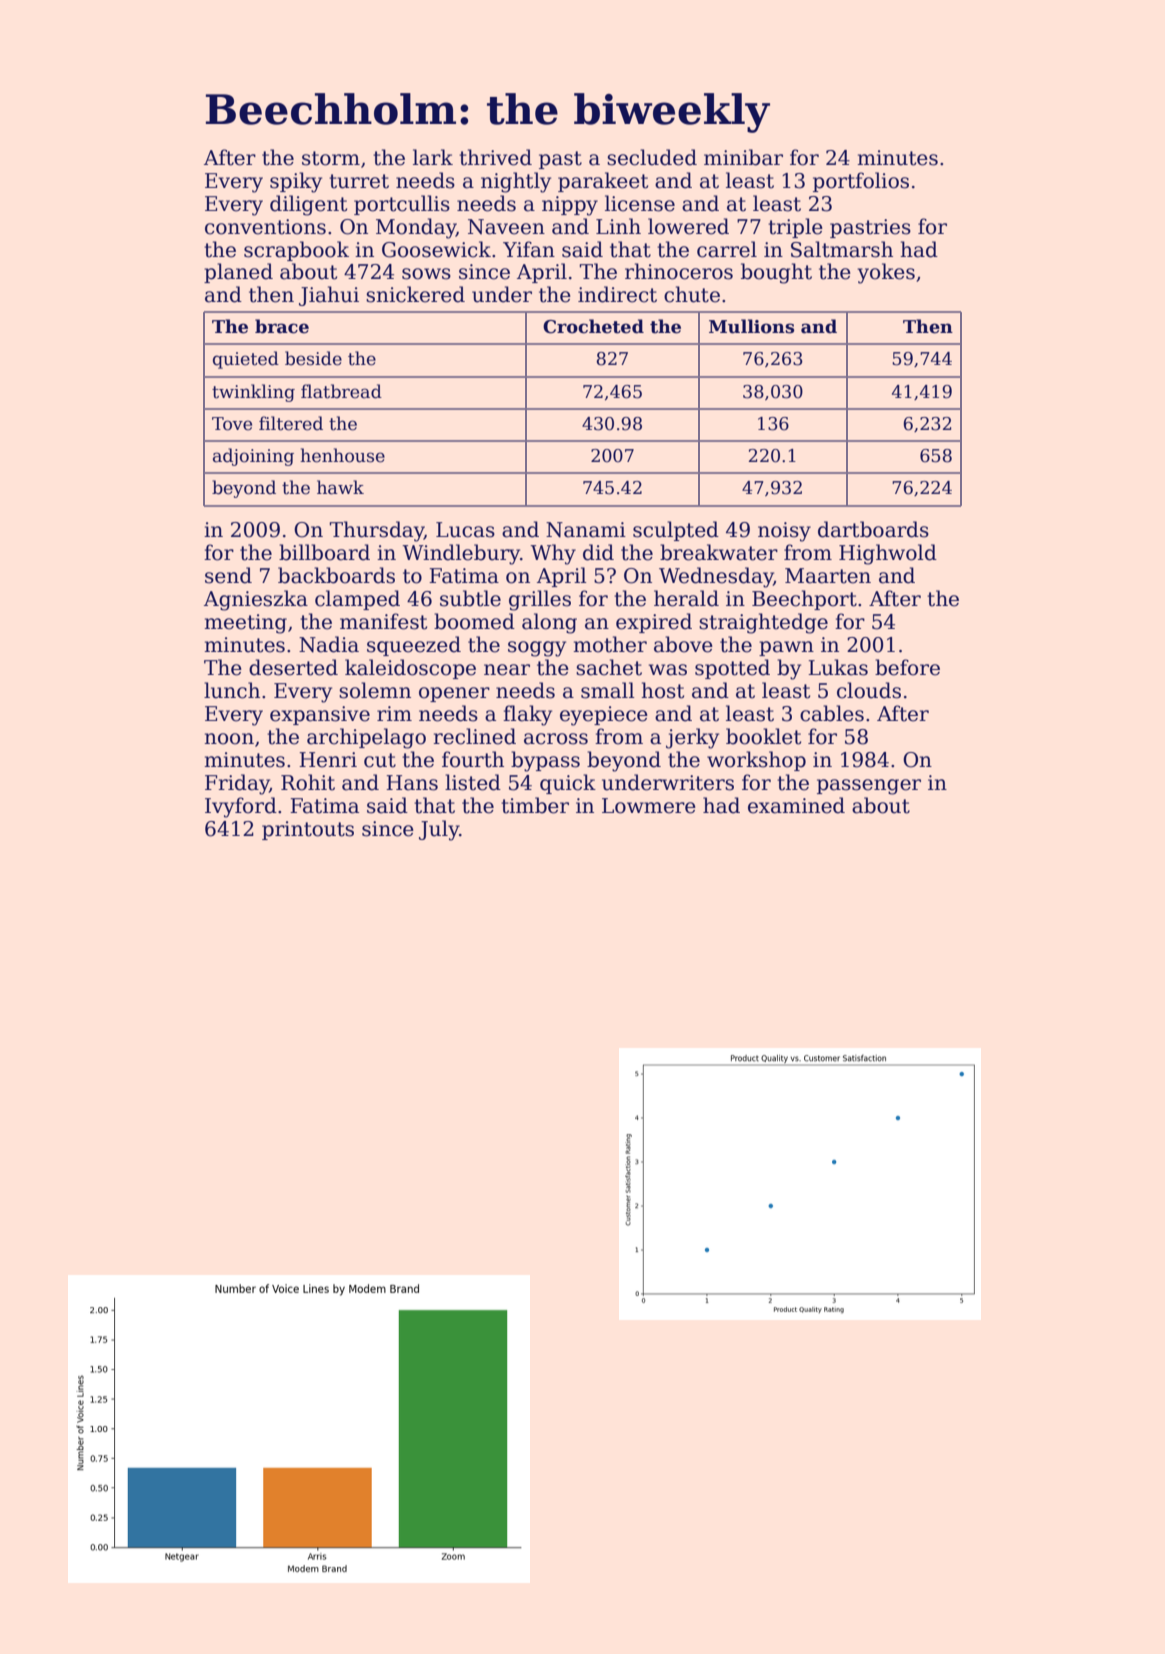 This screenshot has height=1654, width=1165. I want to click on quick, so click(568, 784).
